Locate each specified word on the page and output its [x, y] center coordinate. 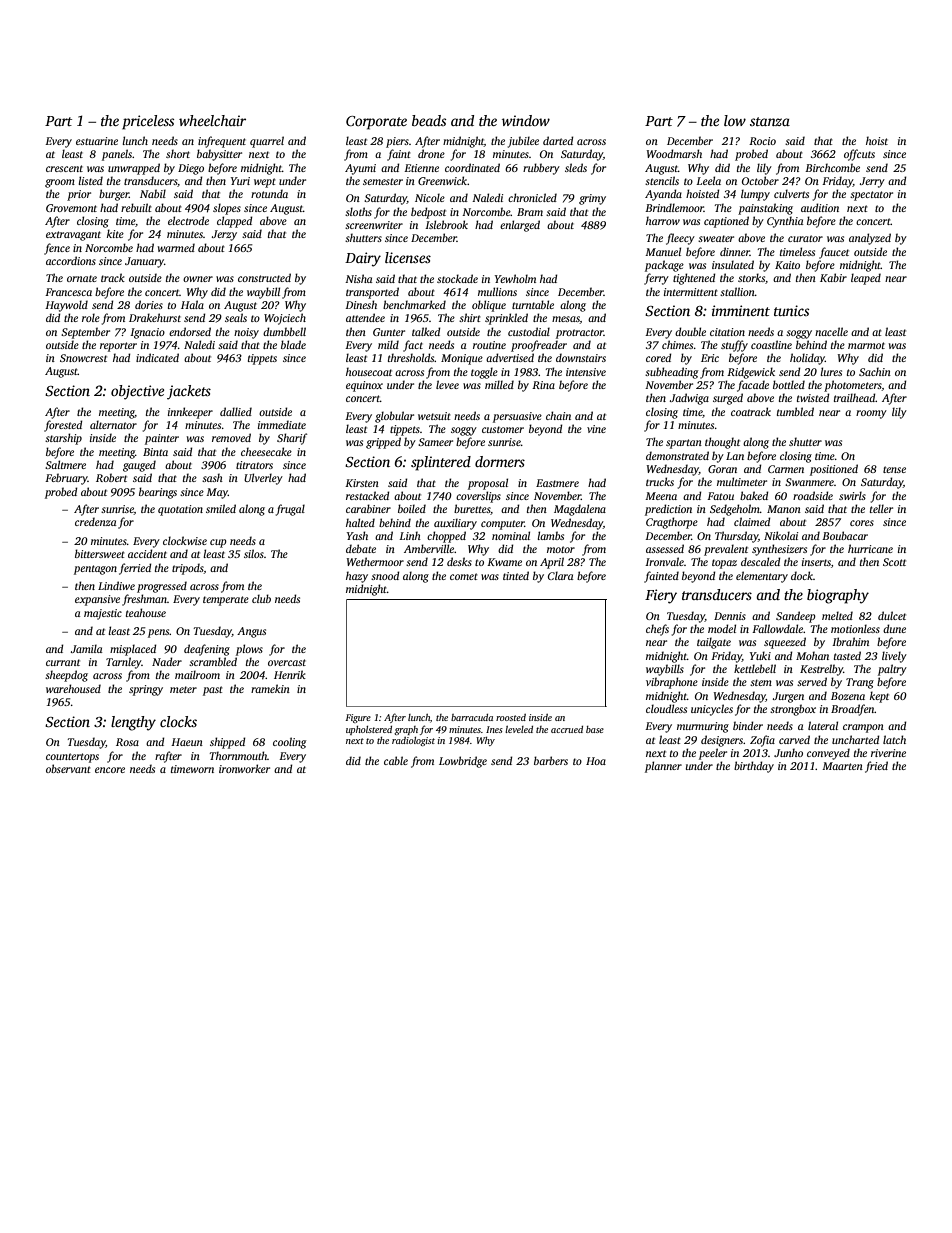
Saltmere [65, 464]
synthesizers [779, 550]
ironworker [244, 768]
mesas [566, 320]
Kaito [787, 265]
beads [429, 120]
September [85, 333]
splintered [441, 463]
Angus [251, 632]
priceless [148, 122]
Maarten [842, 766]
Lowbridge [463, 762]
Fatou [720, 496]
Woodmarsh [674, 153]
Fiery [661, 596]
